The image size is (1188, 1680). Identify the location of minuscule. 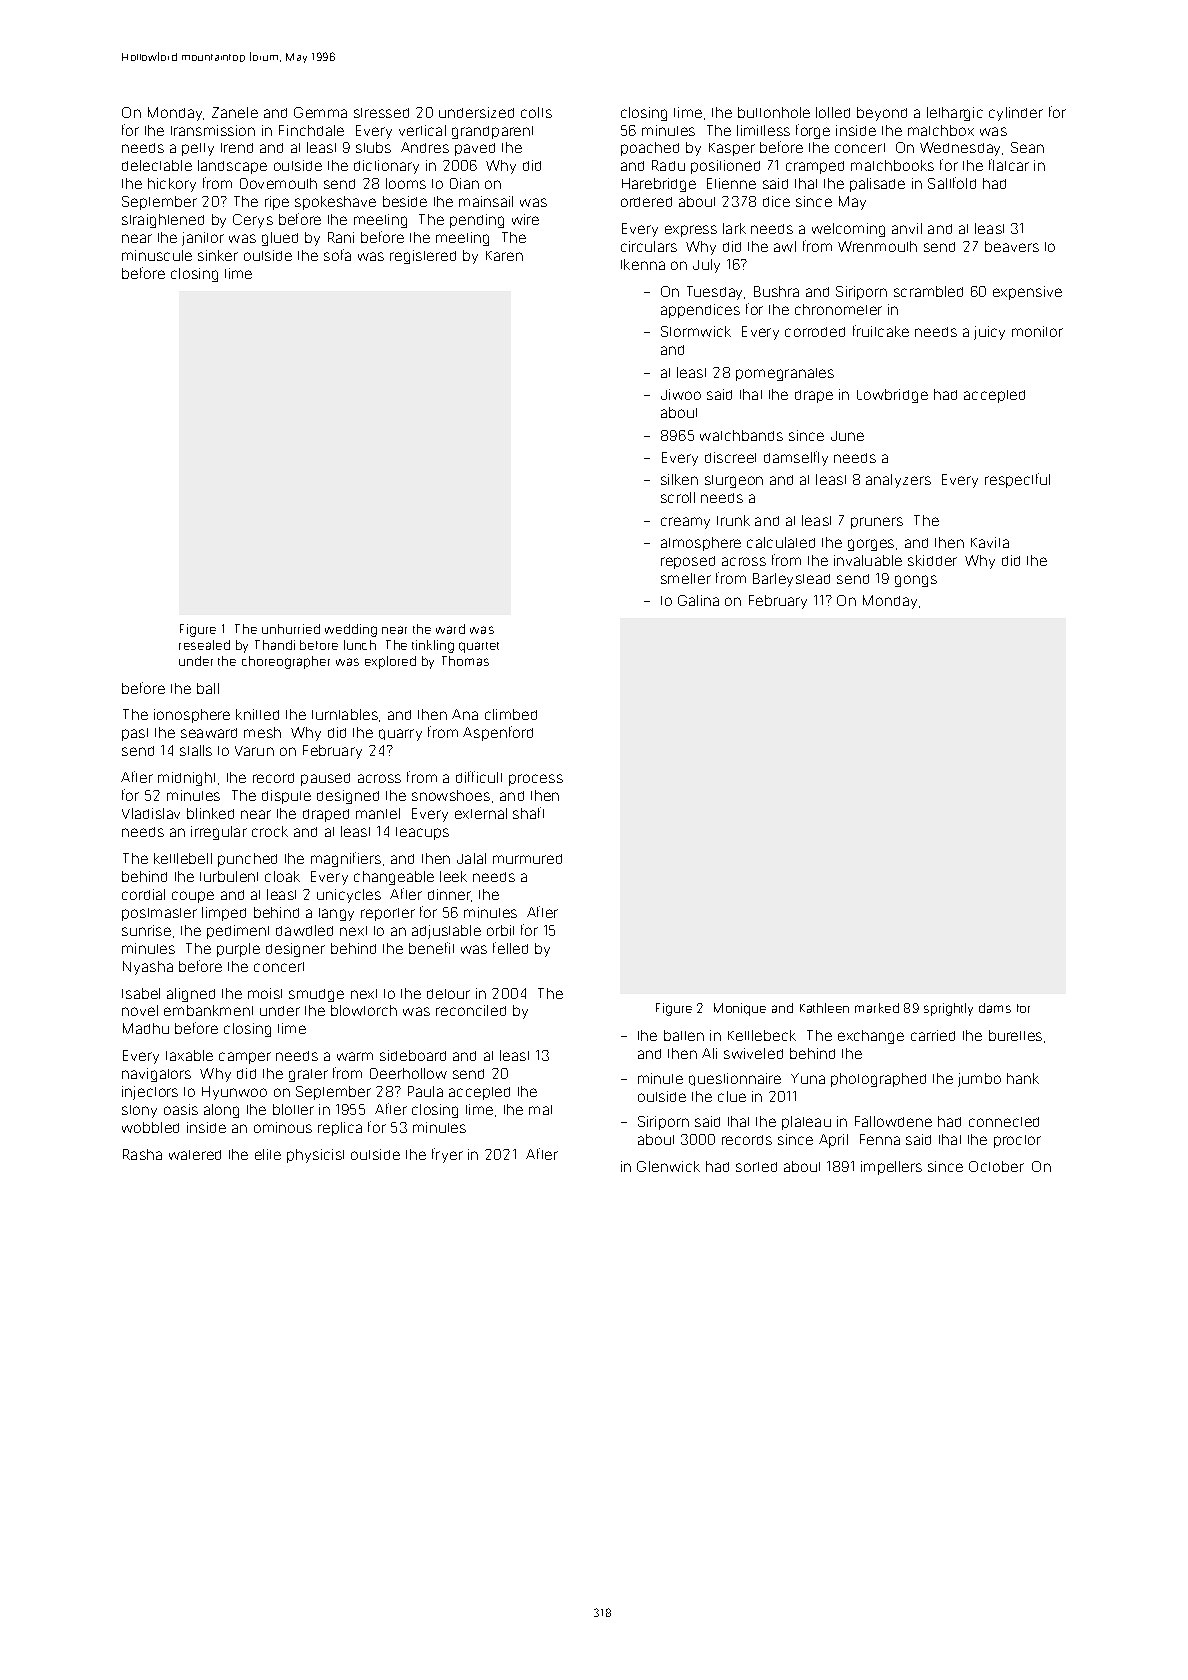
(157, 255).
